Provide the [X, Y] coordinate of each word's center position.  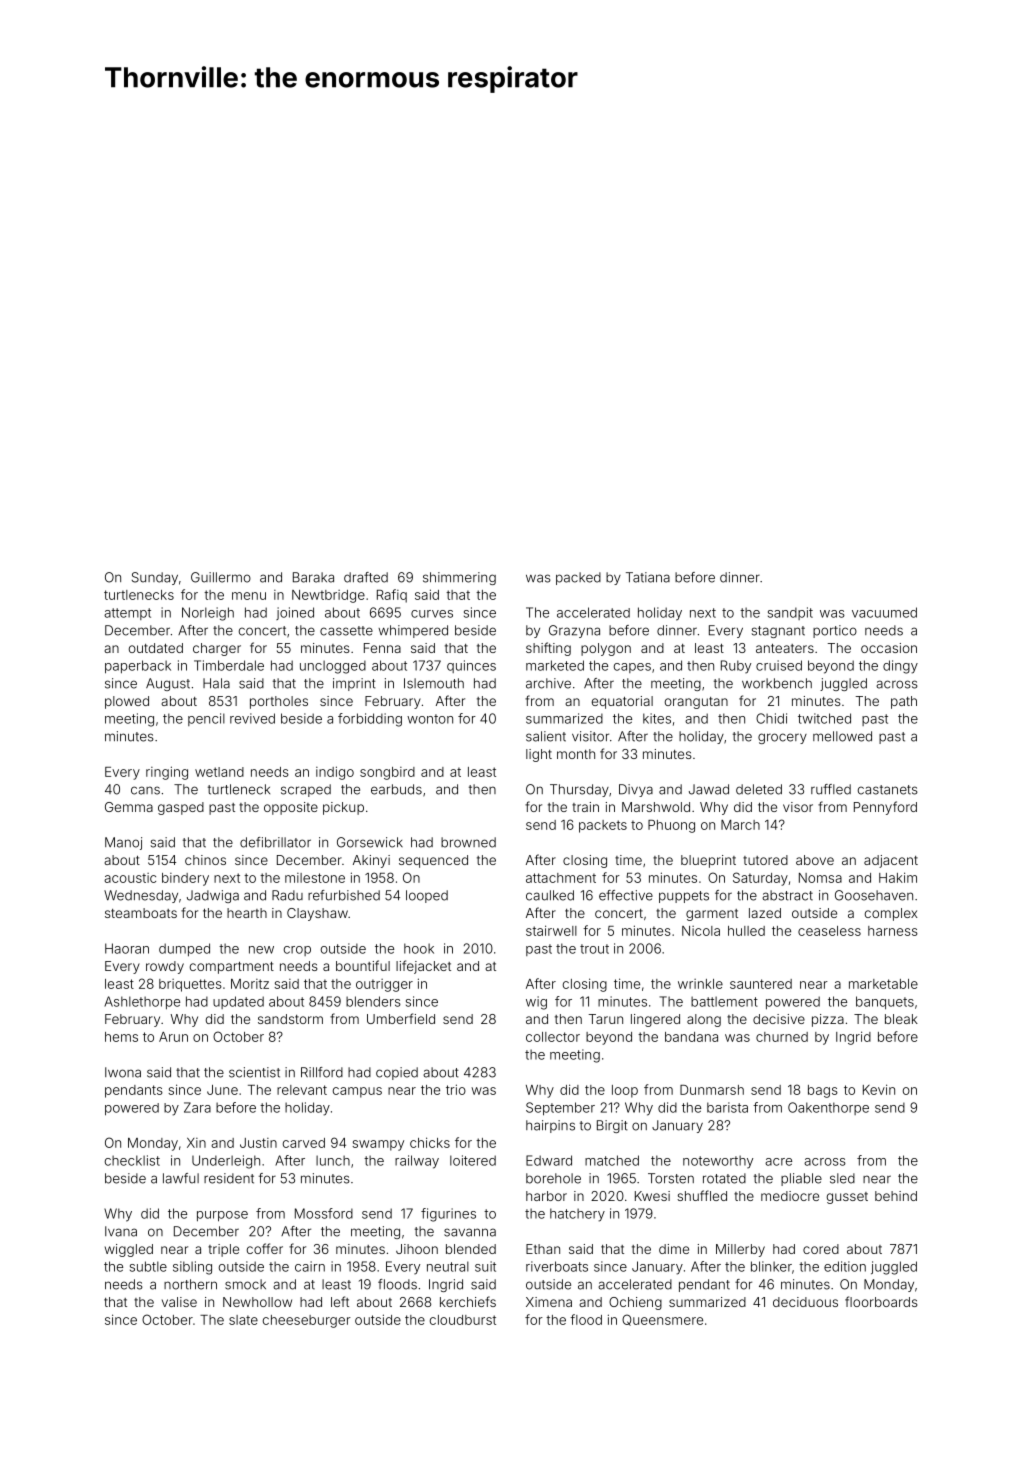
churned [782, 1037]
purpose [222, 1216]
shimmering [459, 578]
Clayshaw [317, 914]
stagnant [778, 632]
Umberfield [401, 1018]
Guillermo [221, 577]
